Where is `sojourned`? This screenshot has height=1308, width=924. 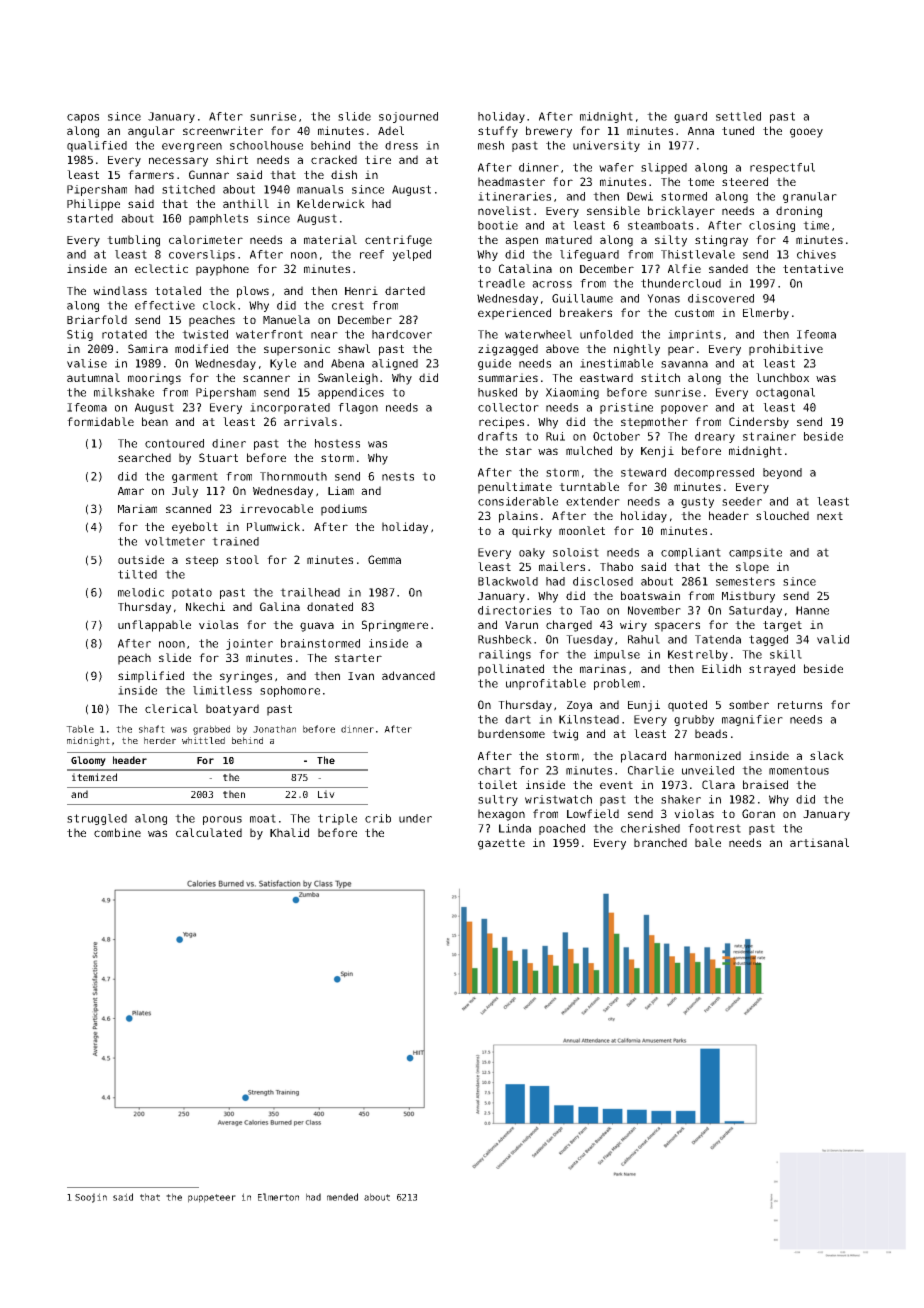 sojourned is located at coordinates (408, 117).
